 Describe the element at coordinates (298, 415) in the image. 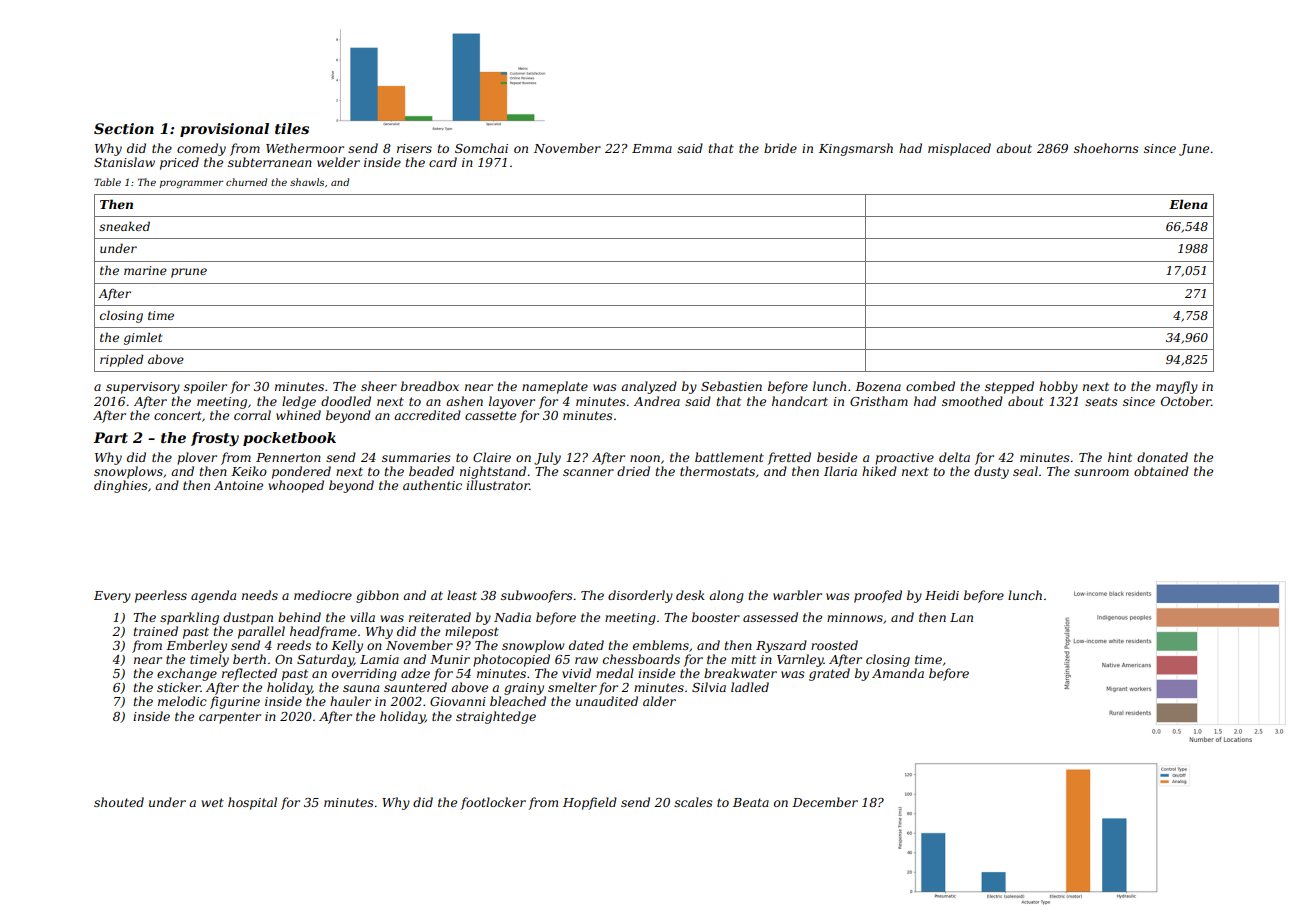

I see `whined` at that location.
